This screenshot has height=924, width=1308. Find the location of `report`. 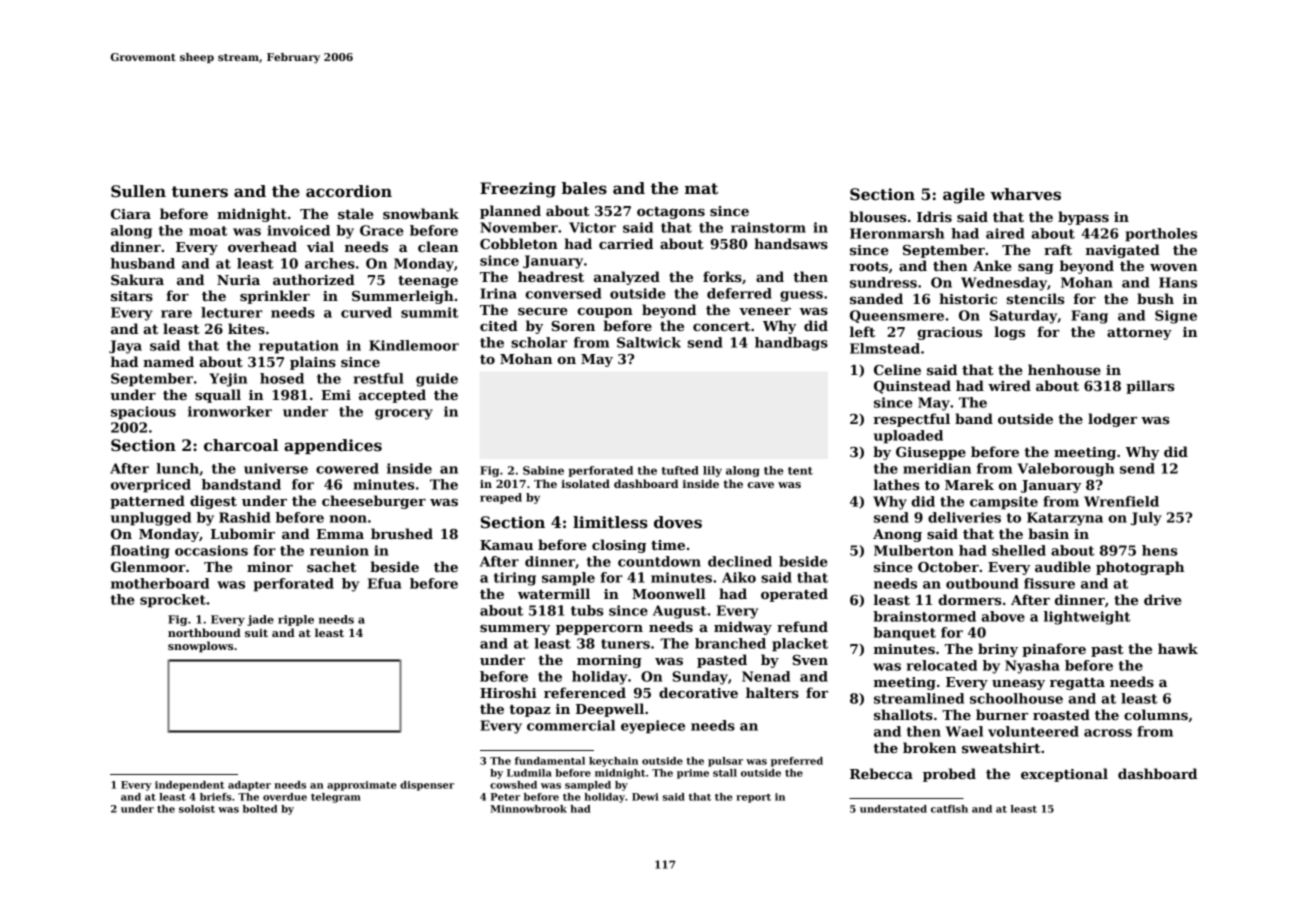

report is located at coordinates (753, 798).
